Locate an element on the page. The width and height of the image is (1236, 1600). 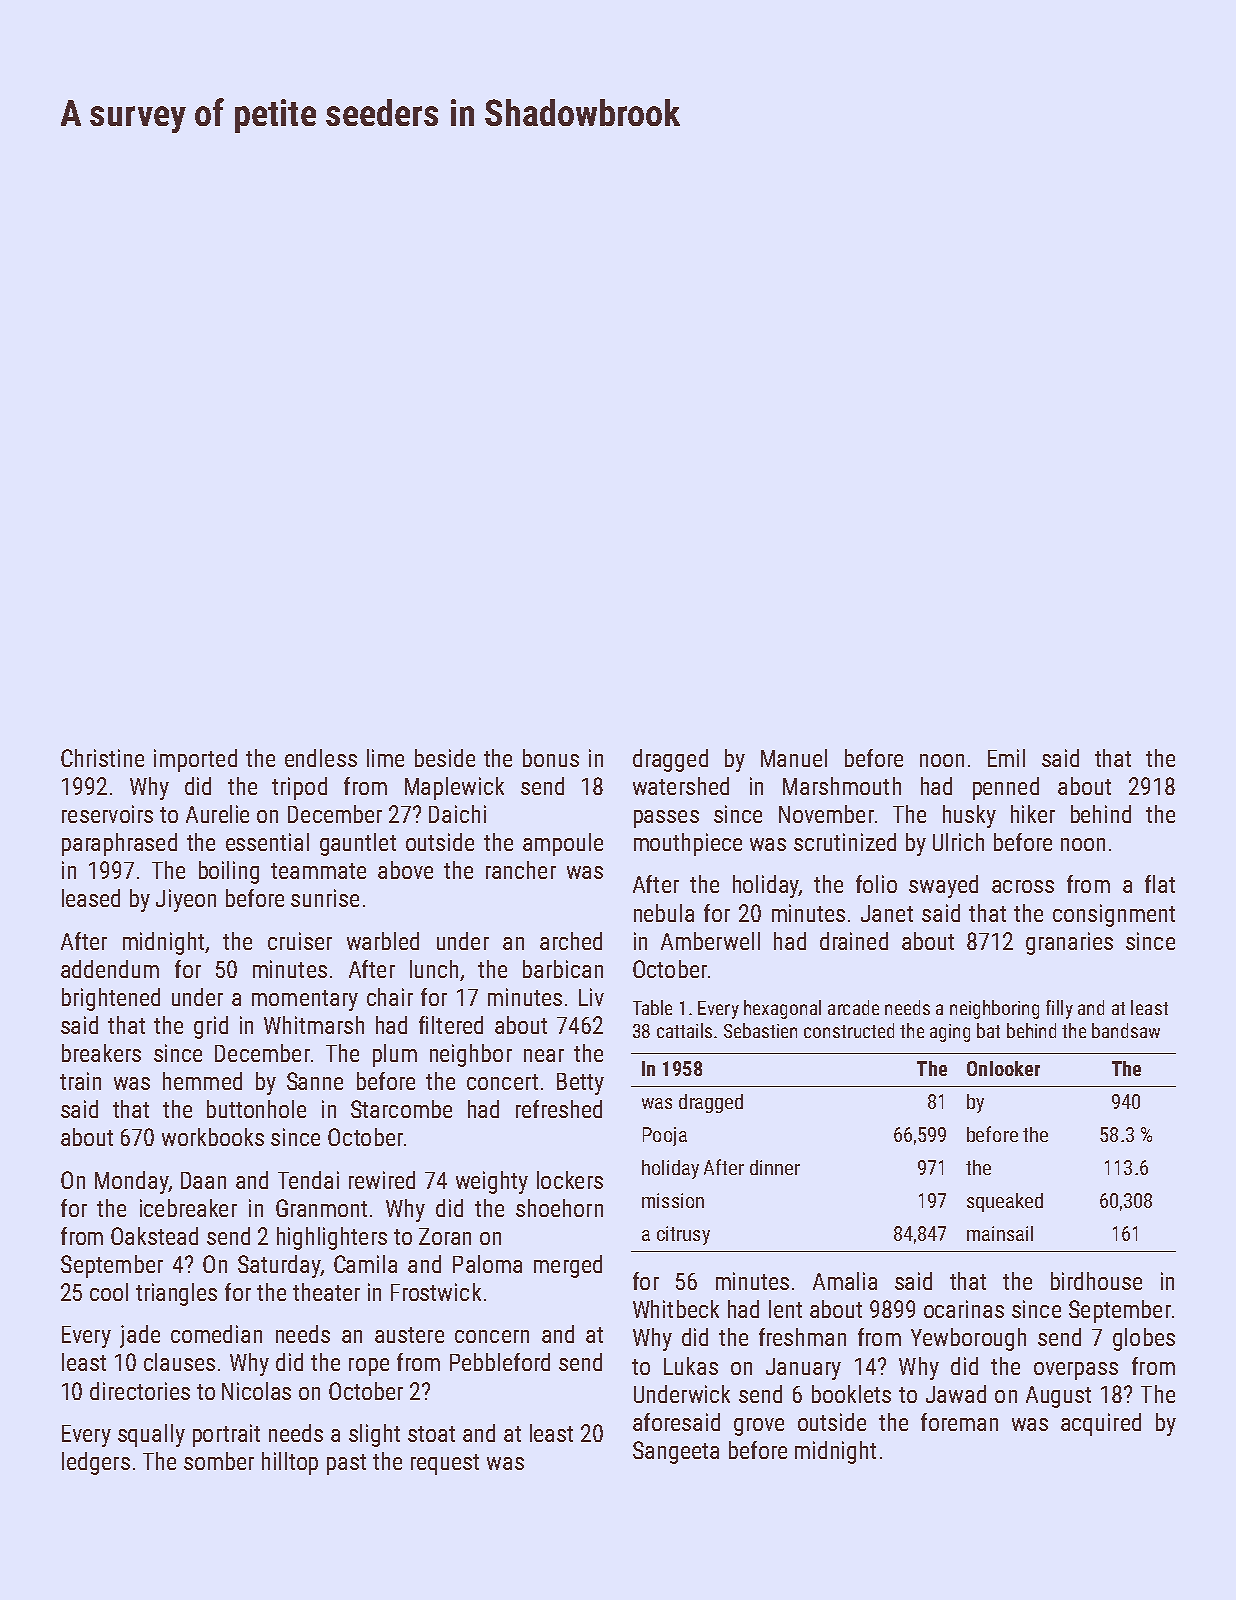
above is located at coordinates (405, 870).
